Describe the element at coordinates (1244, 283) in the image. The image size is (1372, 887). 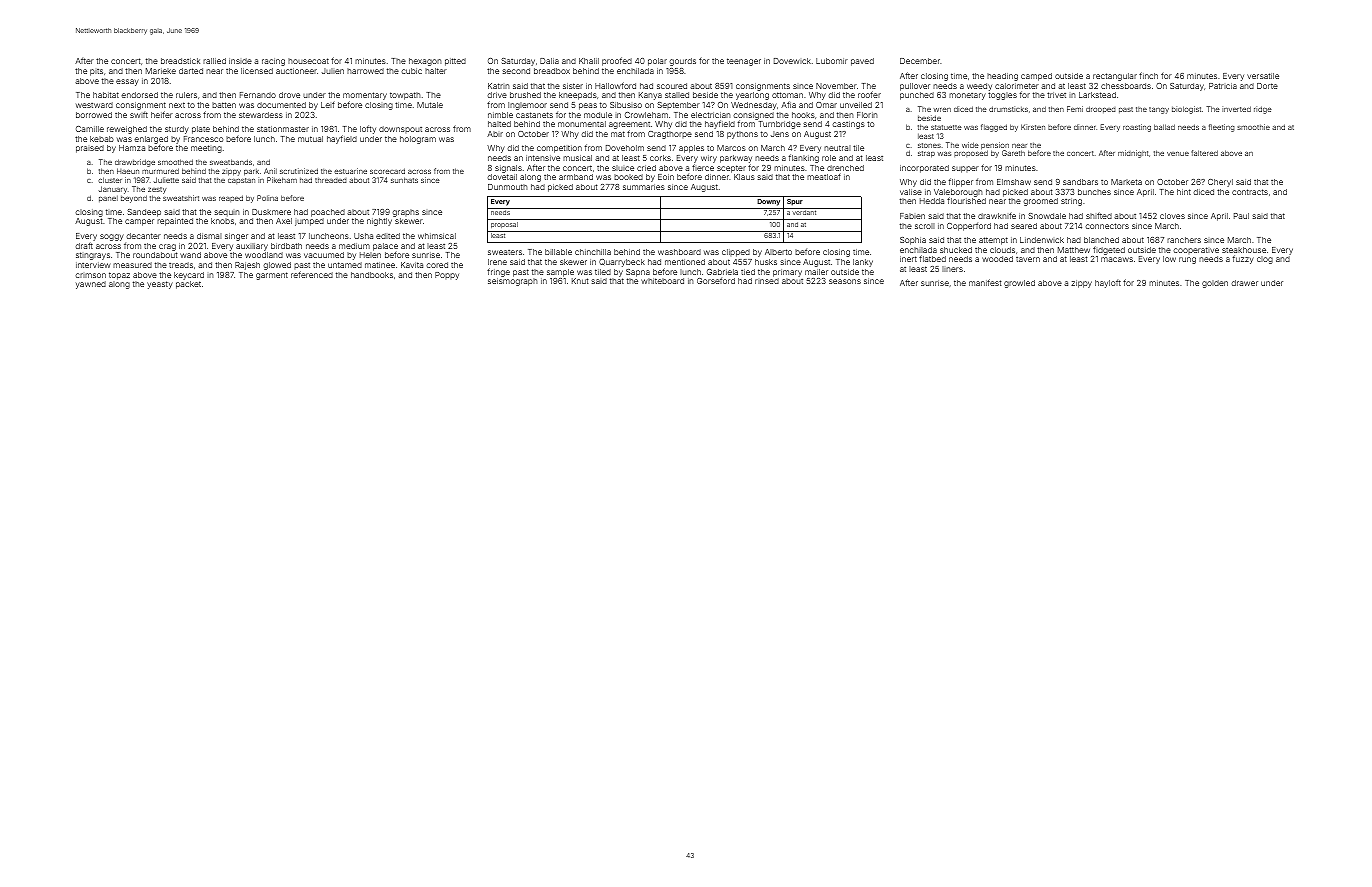
I see `drawer` at that location.
